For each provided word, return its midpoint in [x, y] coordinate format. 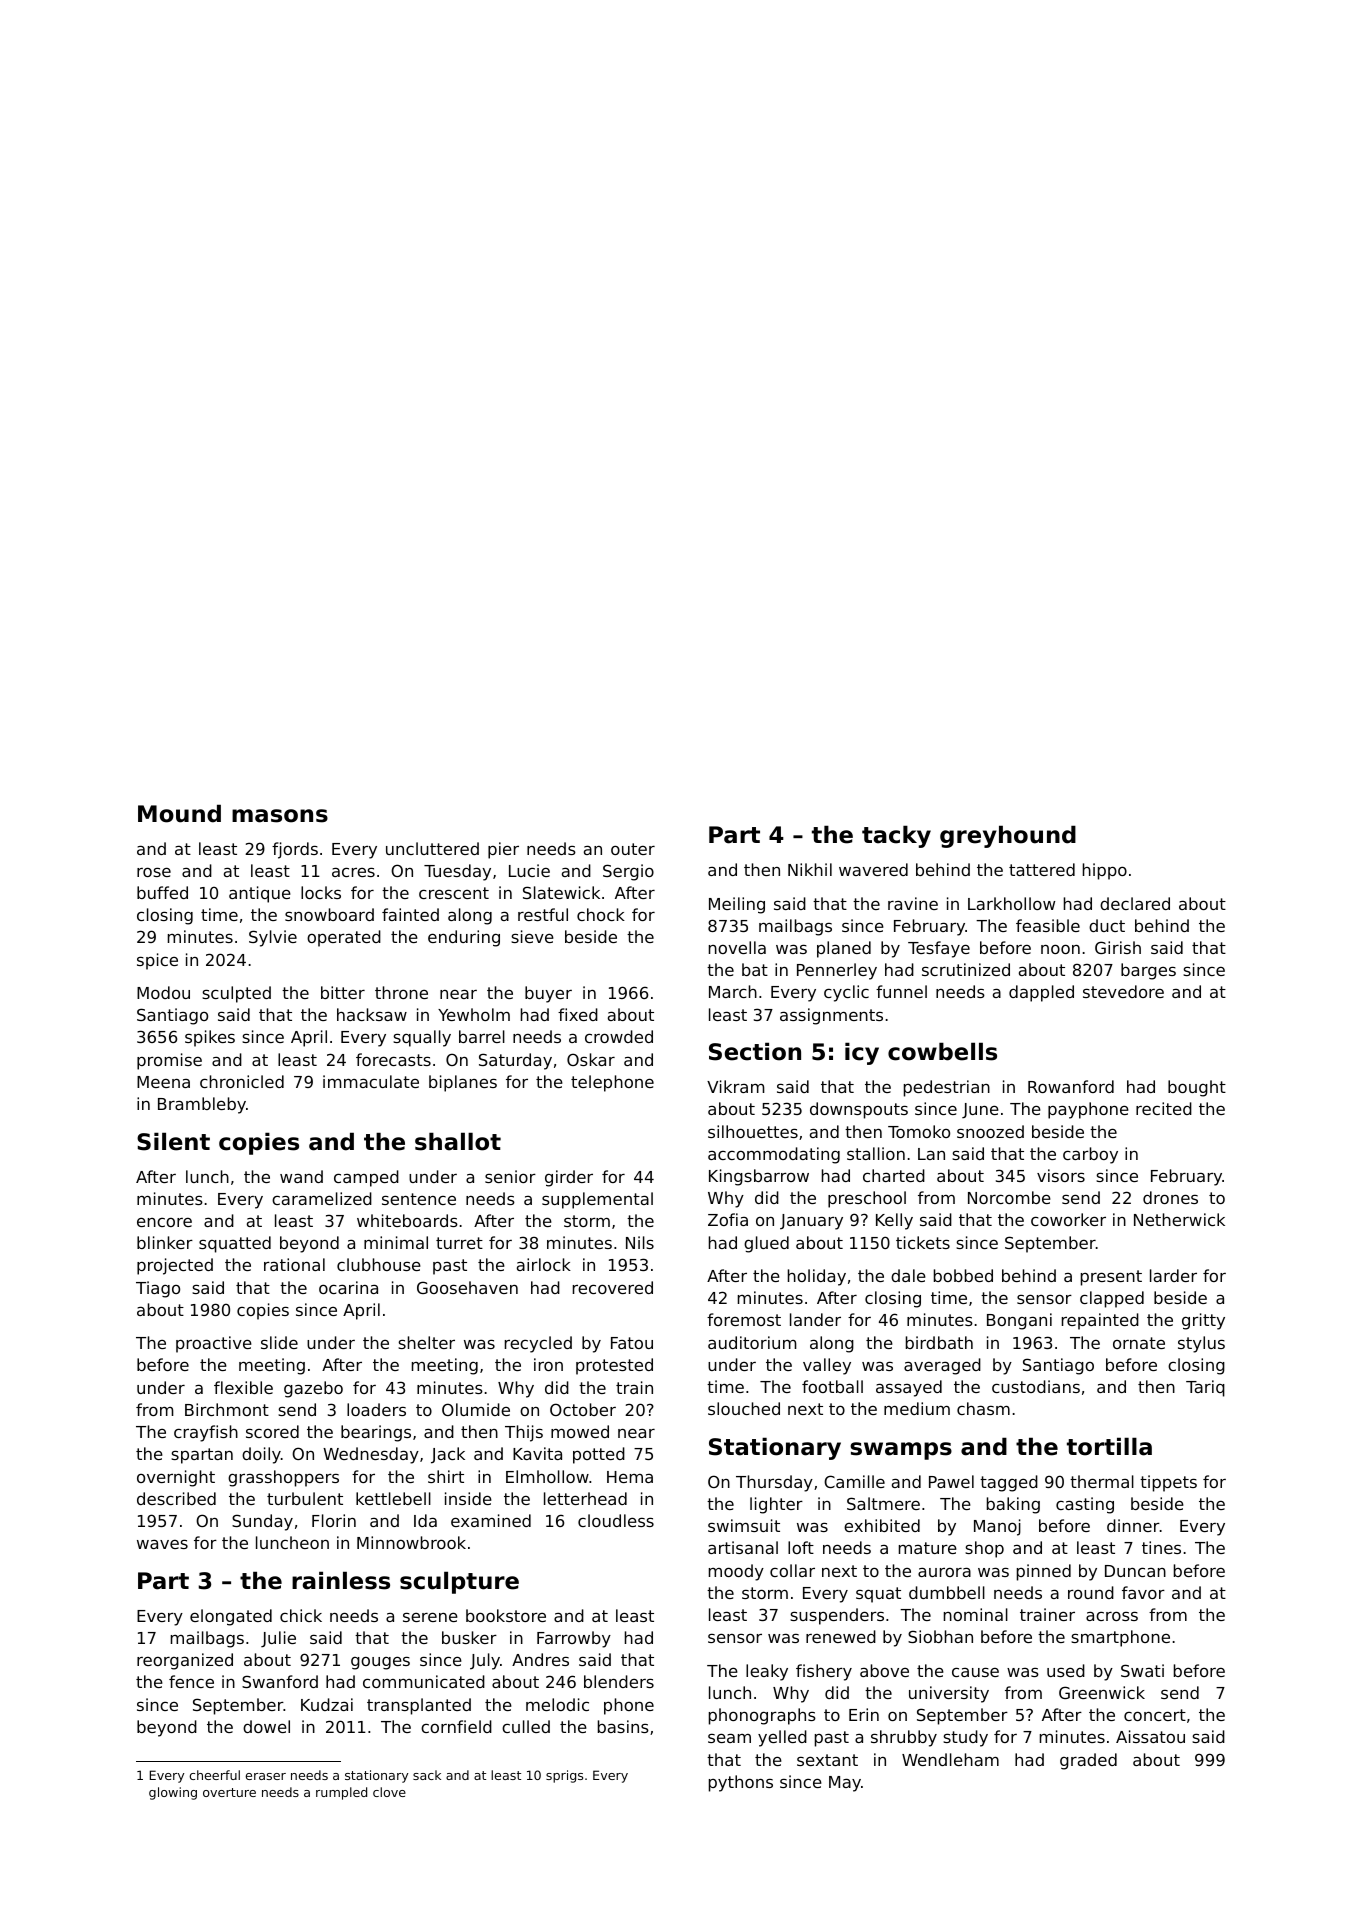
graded [1088, 1761]
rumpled [341, 1793]
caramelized [322, 1198]
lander [815, 1319]
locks [321, 892]
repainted [1100, 1321]
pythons [741, 1783]
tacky [896, 836]
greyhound [1008, 836]
